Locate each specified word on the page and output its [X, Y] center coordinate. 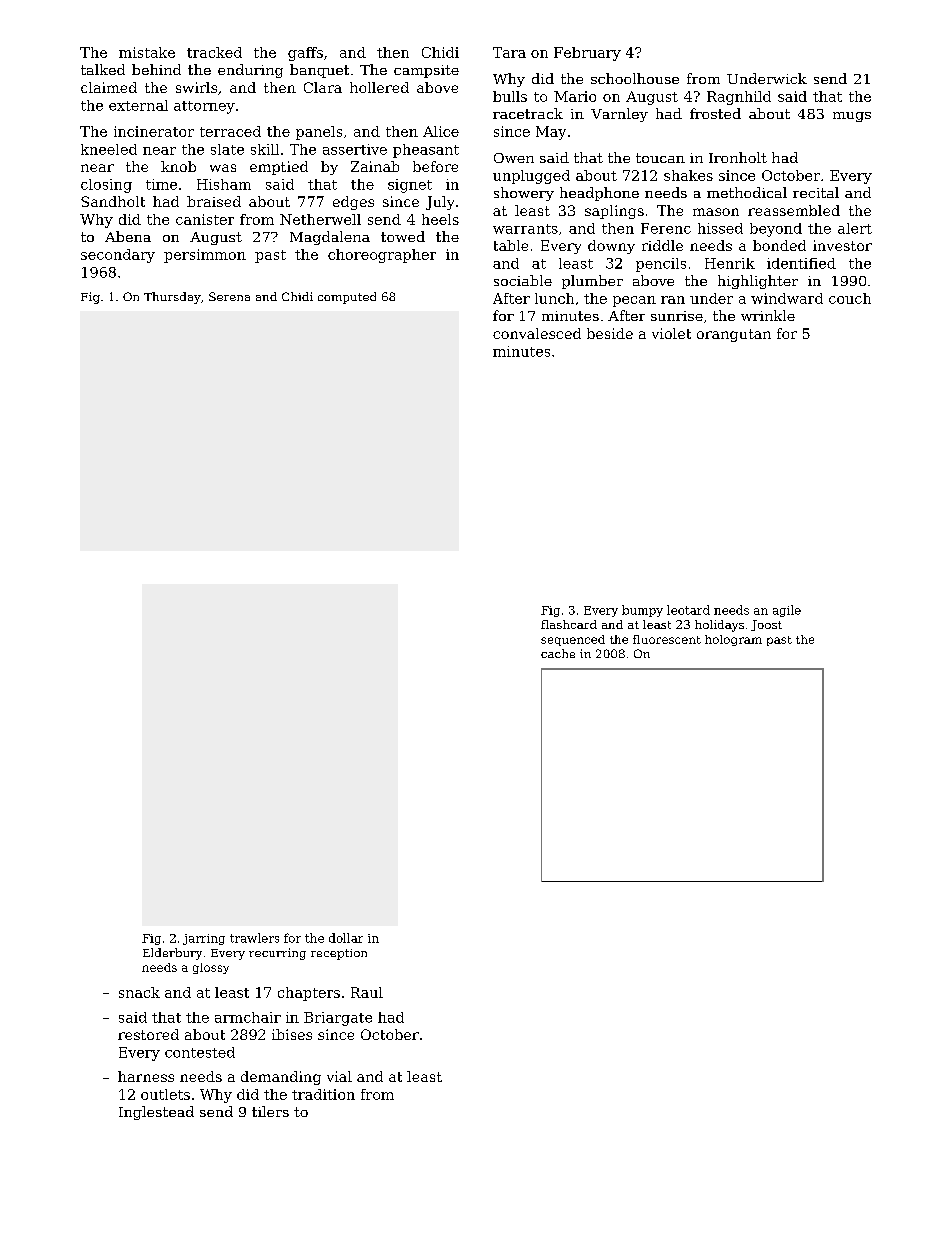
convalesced [537, 333]
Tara [509, 52]
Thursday [172, 298]
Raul [367, 992]
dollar [346, 938]
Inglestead [156, 1113]
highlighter [758, 282]
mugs [852, 117]
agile [787, 611]
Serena [229, 296]
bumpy [642, 611]
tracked [214, 52]
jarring [204, 939]
